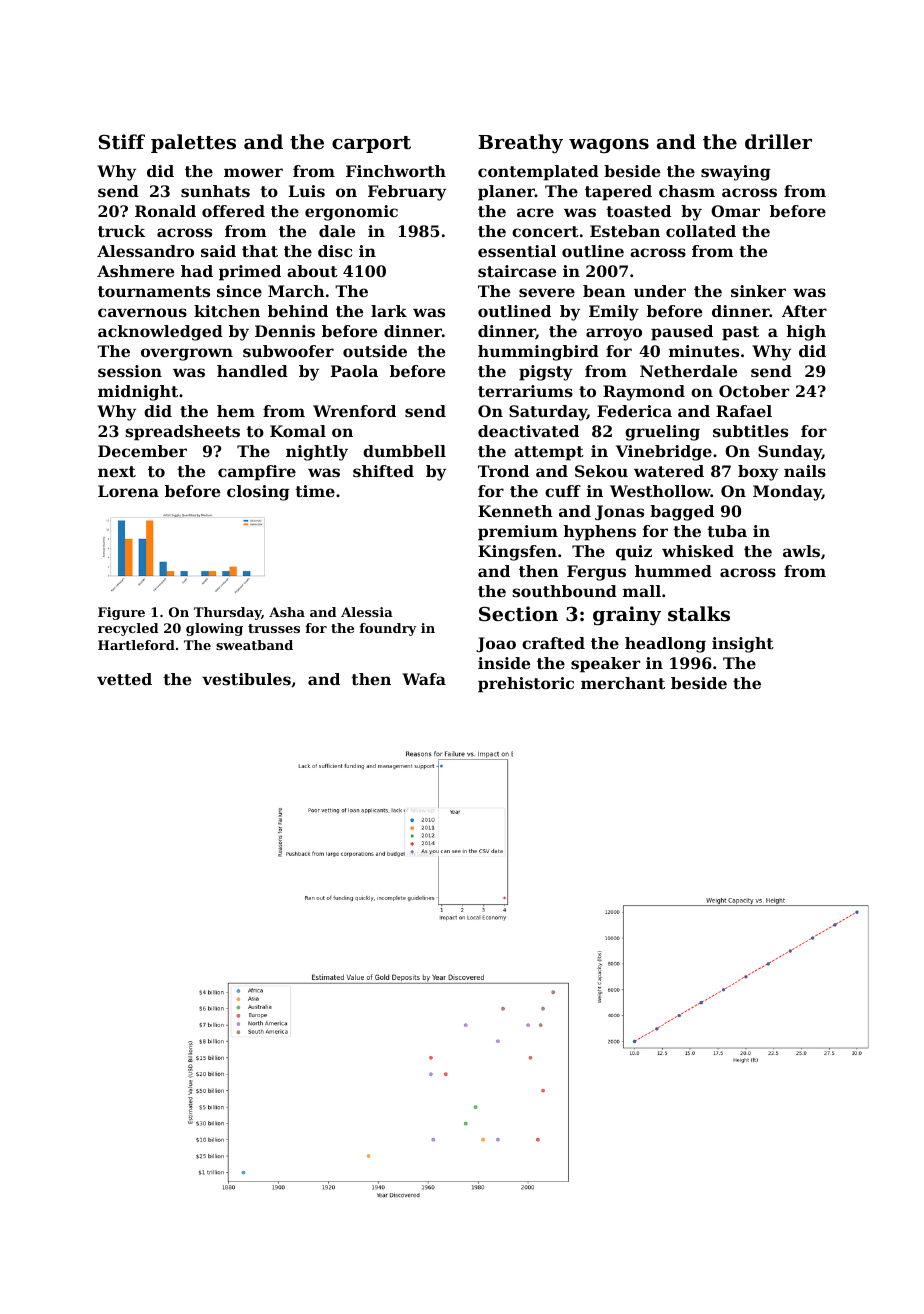  Describe the element at coordinates (545, 231) in the document. I see `concert` at that location.
